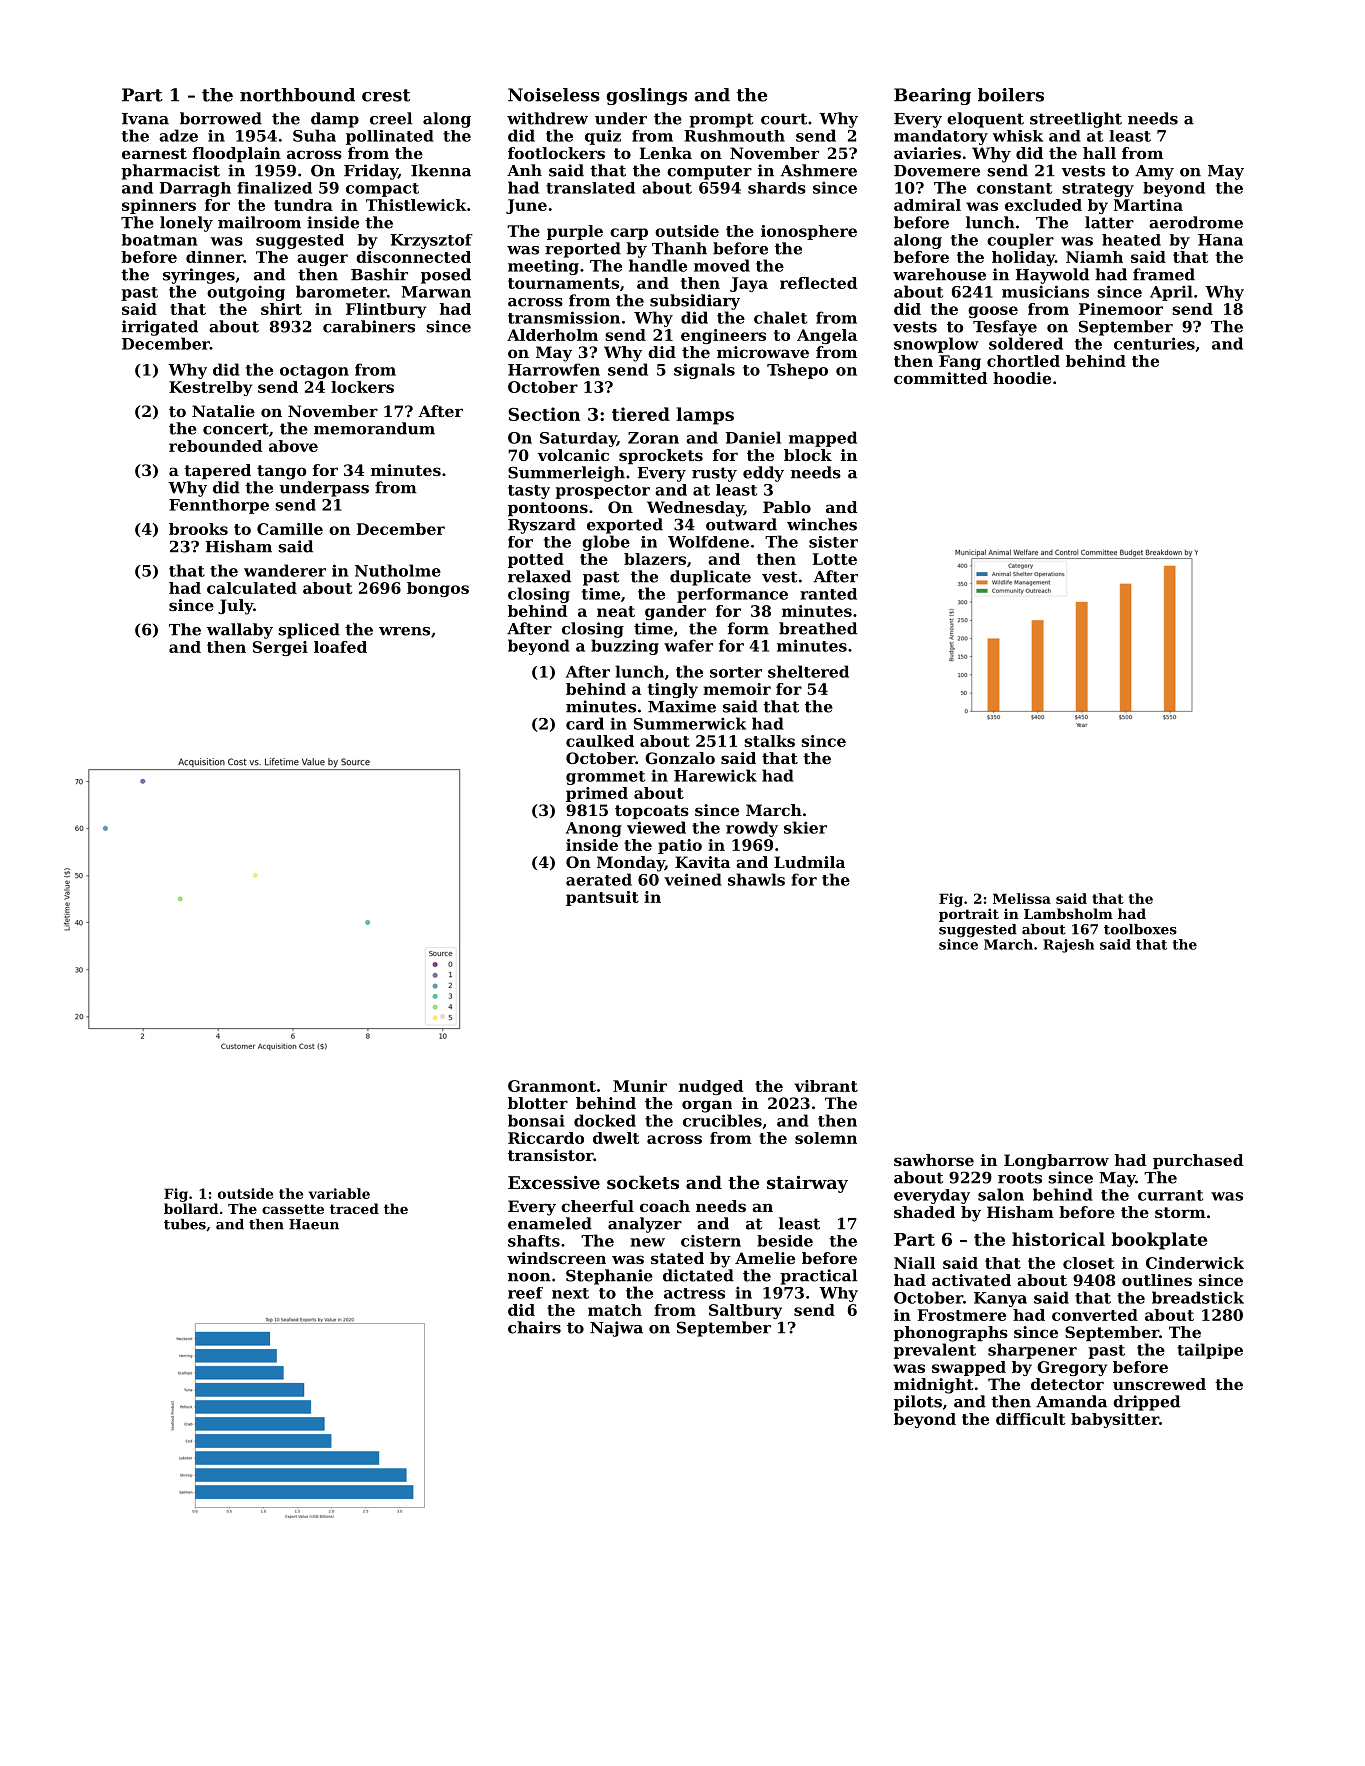 Image resolution: width=1365 pixels, height=1766 pixels. I want to click on streetlight, so click(1076, 120).
